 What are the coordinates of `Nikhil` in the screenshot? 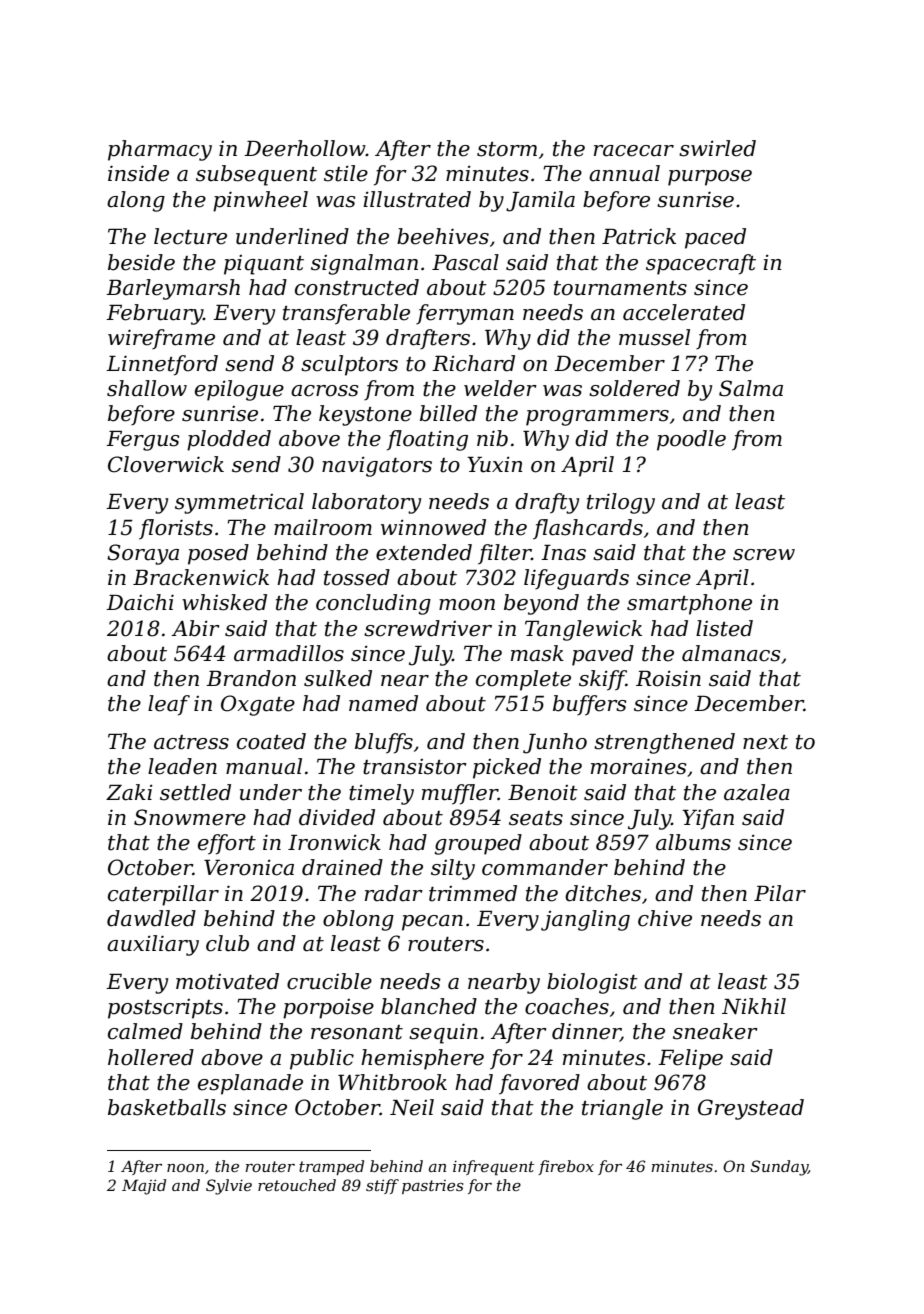 It's located at (754, 1006).
